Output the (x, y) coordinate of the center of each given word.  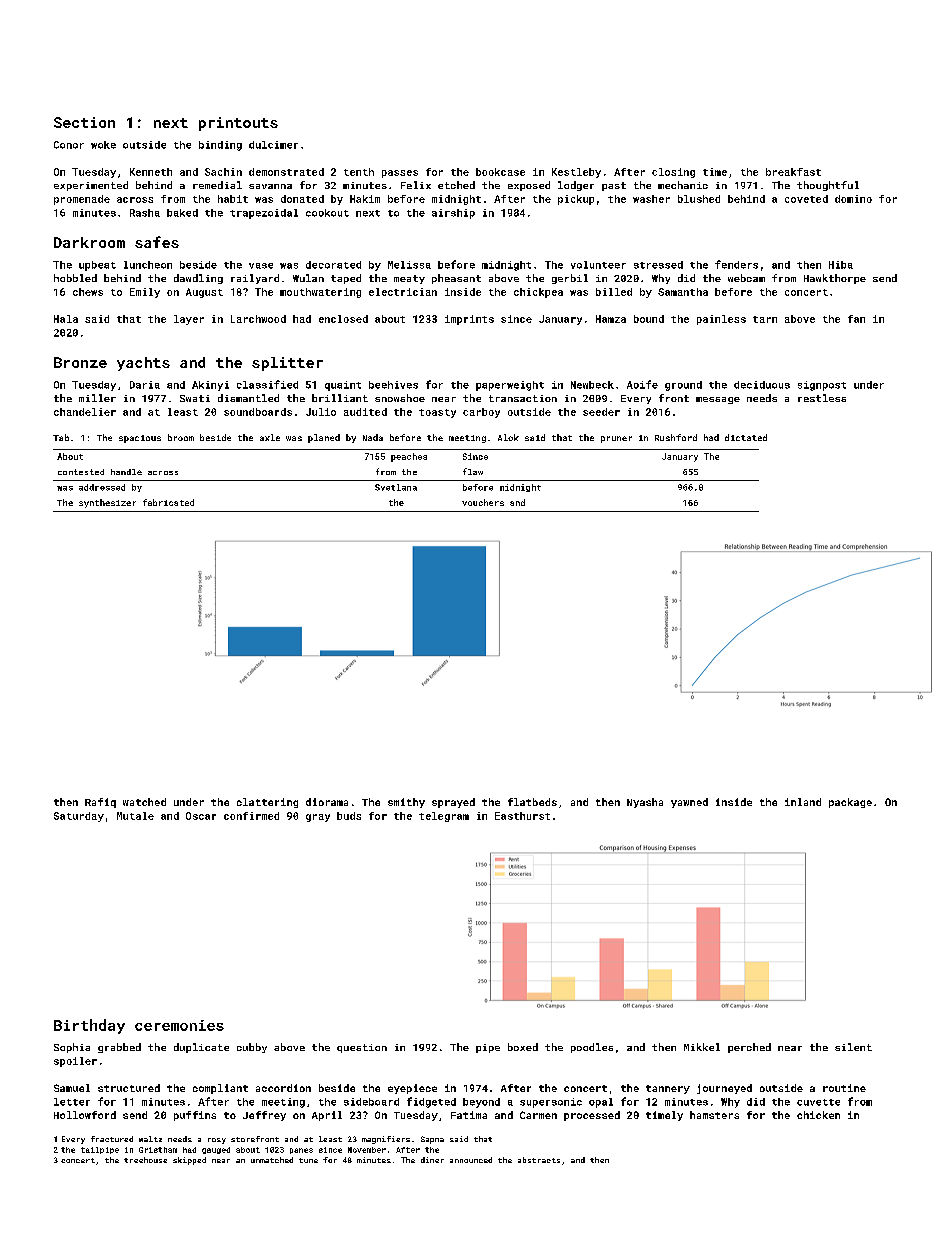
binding (220, 146)
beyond (481, 1103)
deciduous (762, 385)
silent (853, 1047)
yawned (689, 803)
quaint (343, 386)
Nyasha (645, 803)
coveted (806, 199)
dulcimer (273, 145)
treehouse (145, 1160)
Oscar (201, 816)
